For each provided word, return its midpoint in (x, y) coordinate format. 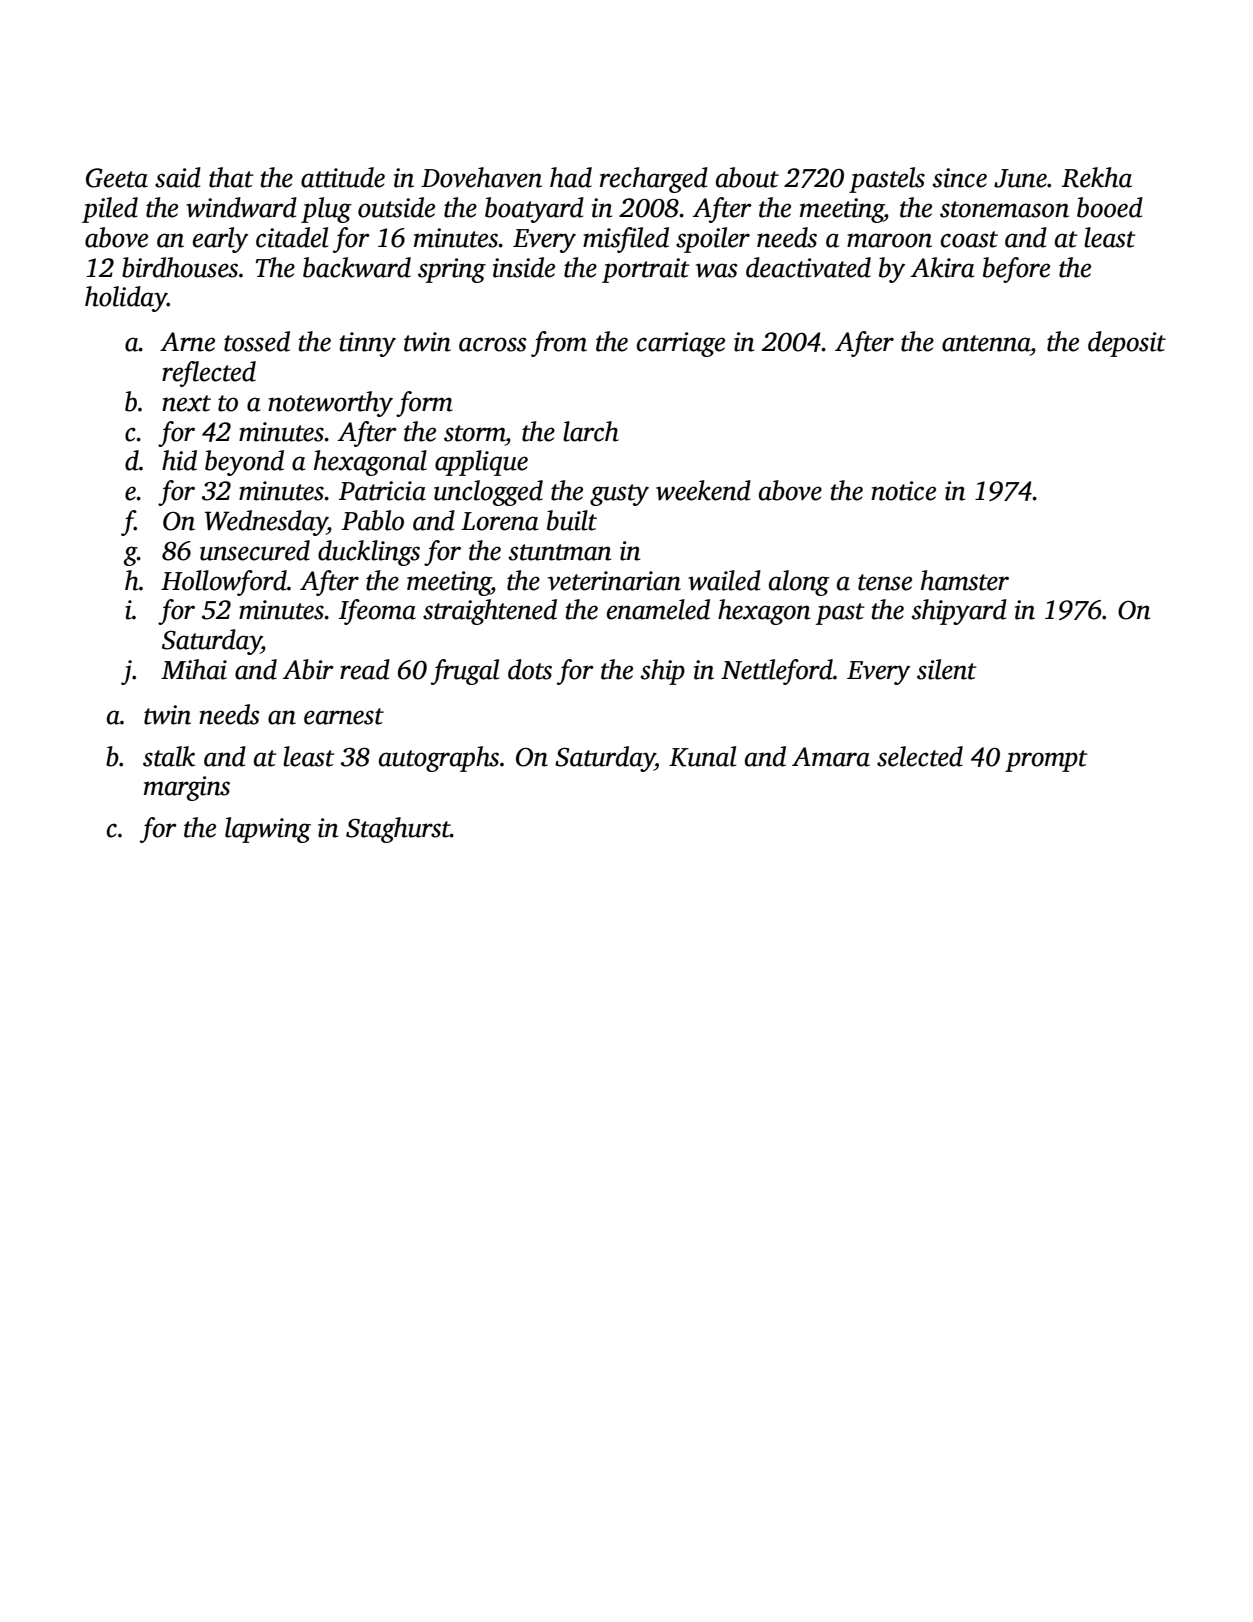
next (186, 403)
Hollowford (224, 583)
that (231, 177)
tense (885, 582)
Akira (943, 267)
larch (591, 431)
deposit (1127, 344)
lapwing (268, 830)
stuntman (560, 552)
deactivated (808, 267)
